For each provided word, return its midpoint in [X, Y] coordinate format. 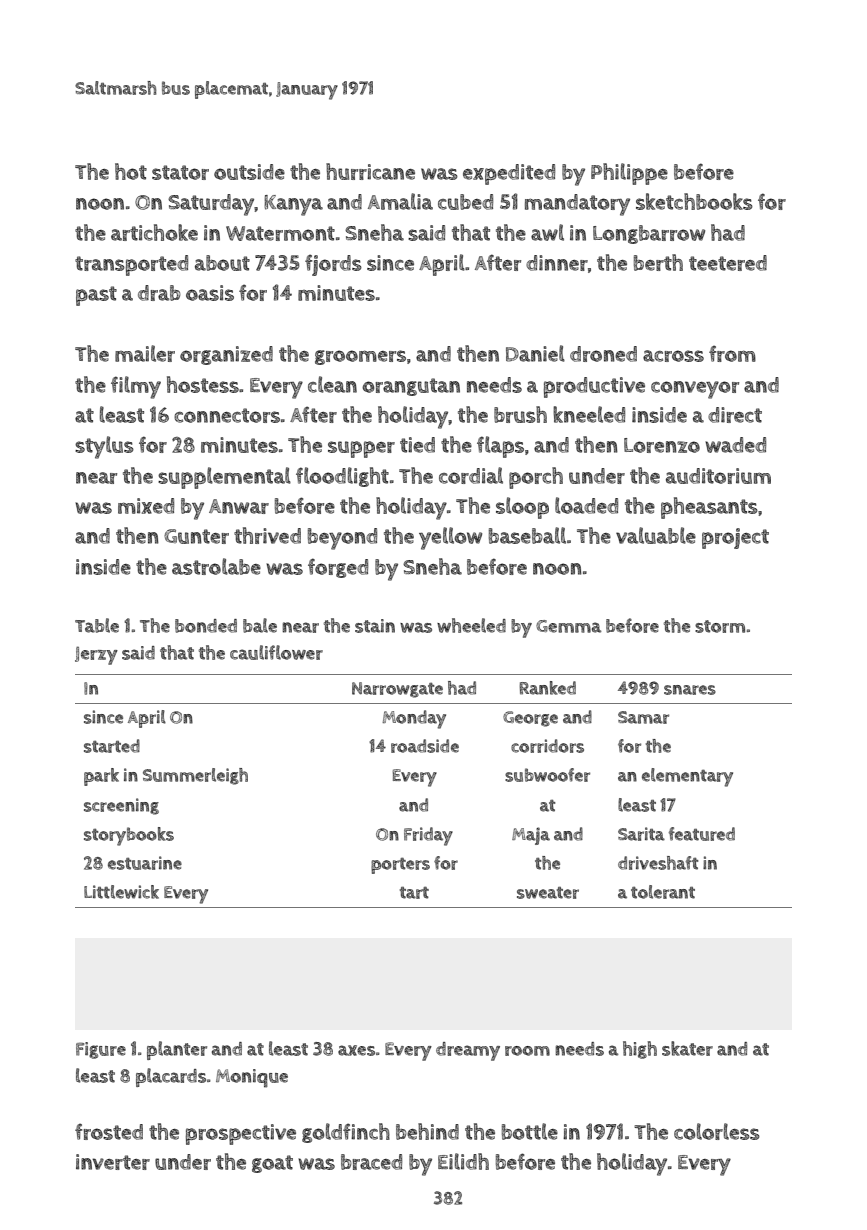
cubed [465, 202]
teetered [728, 263]
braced [371, 1162]
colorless [717, 1131]
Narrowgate [397, 690]
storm [720, 626]
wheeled [471, 625]
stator [180, 172]
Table [97, 625]
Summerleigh [195, 776]
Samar [643, 717]
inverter [113, 1162]
